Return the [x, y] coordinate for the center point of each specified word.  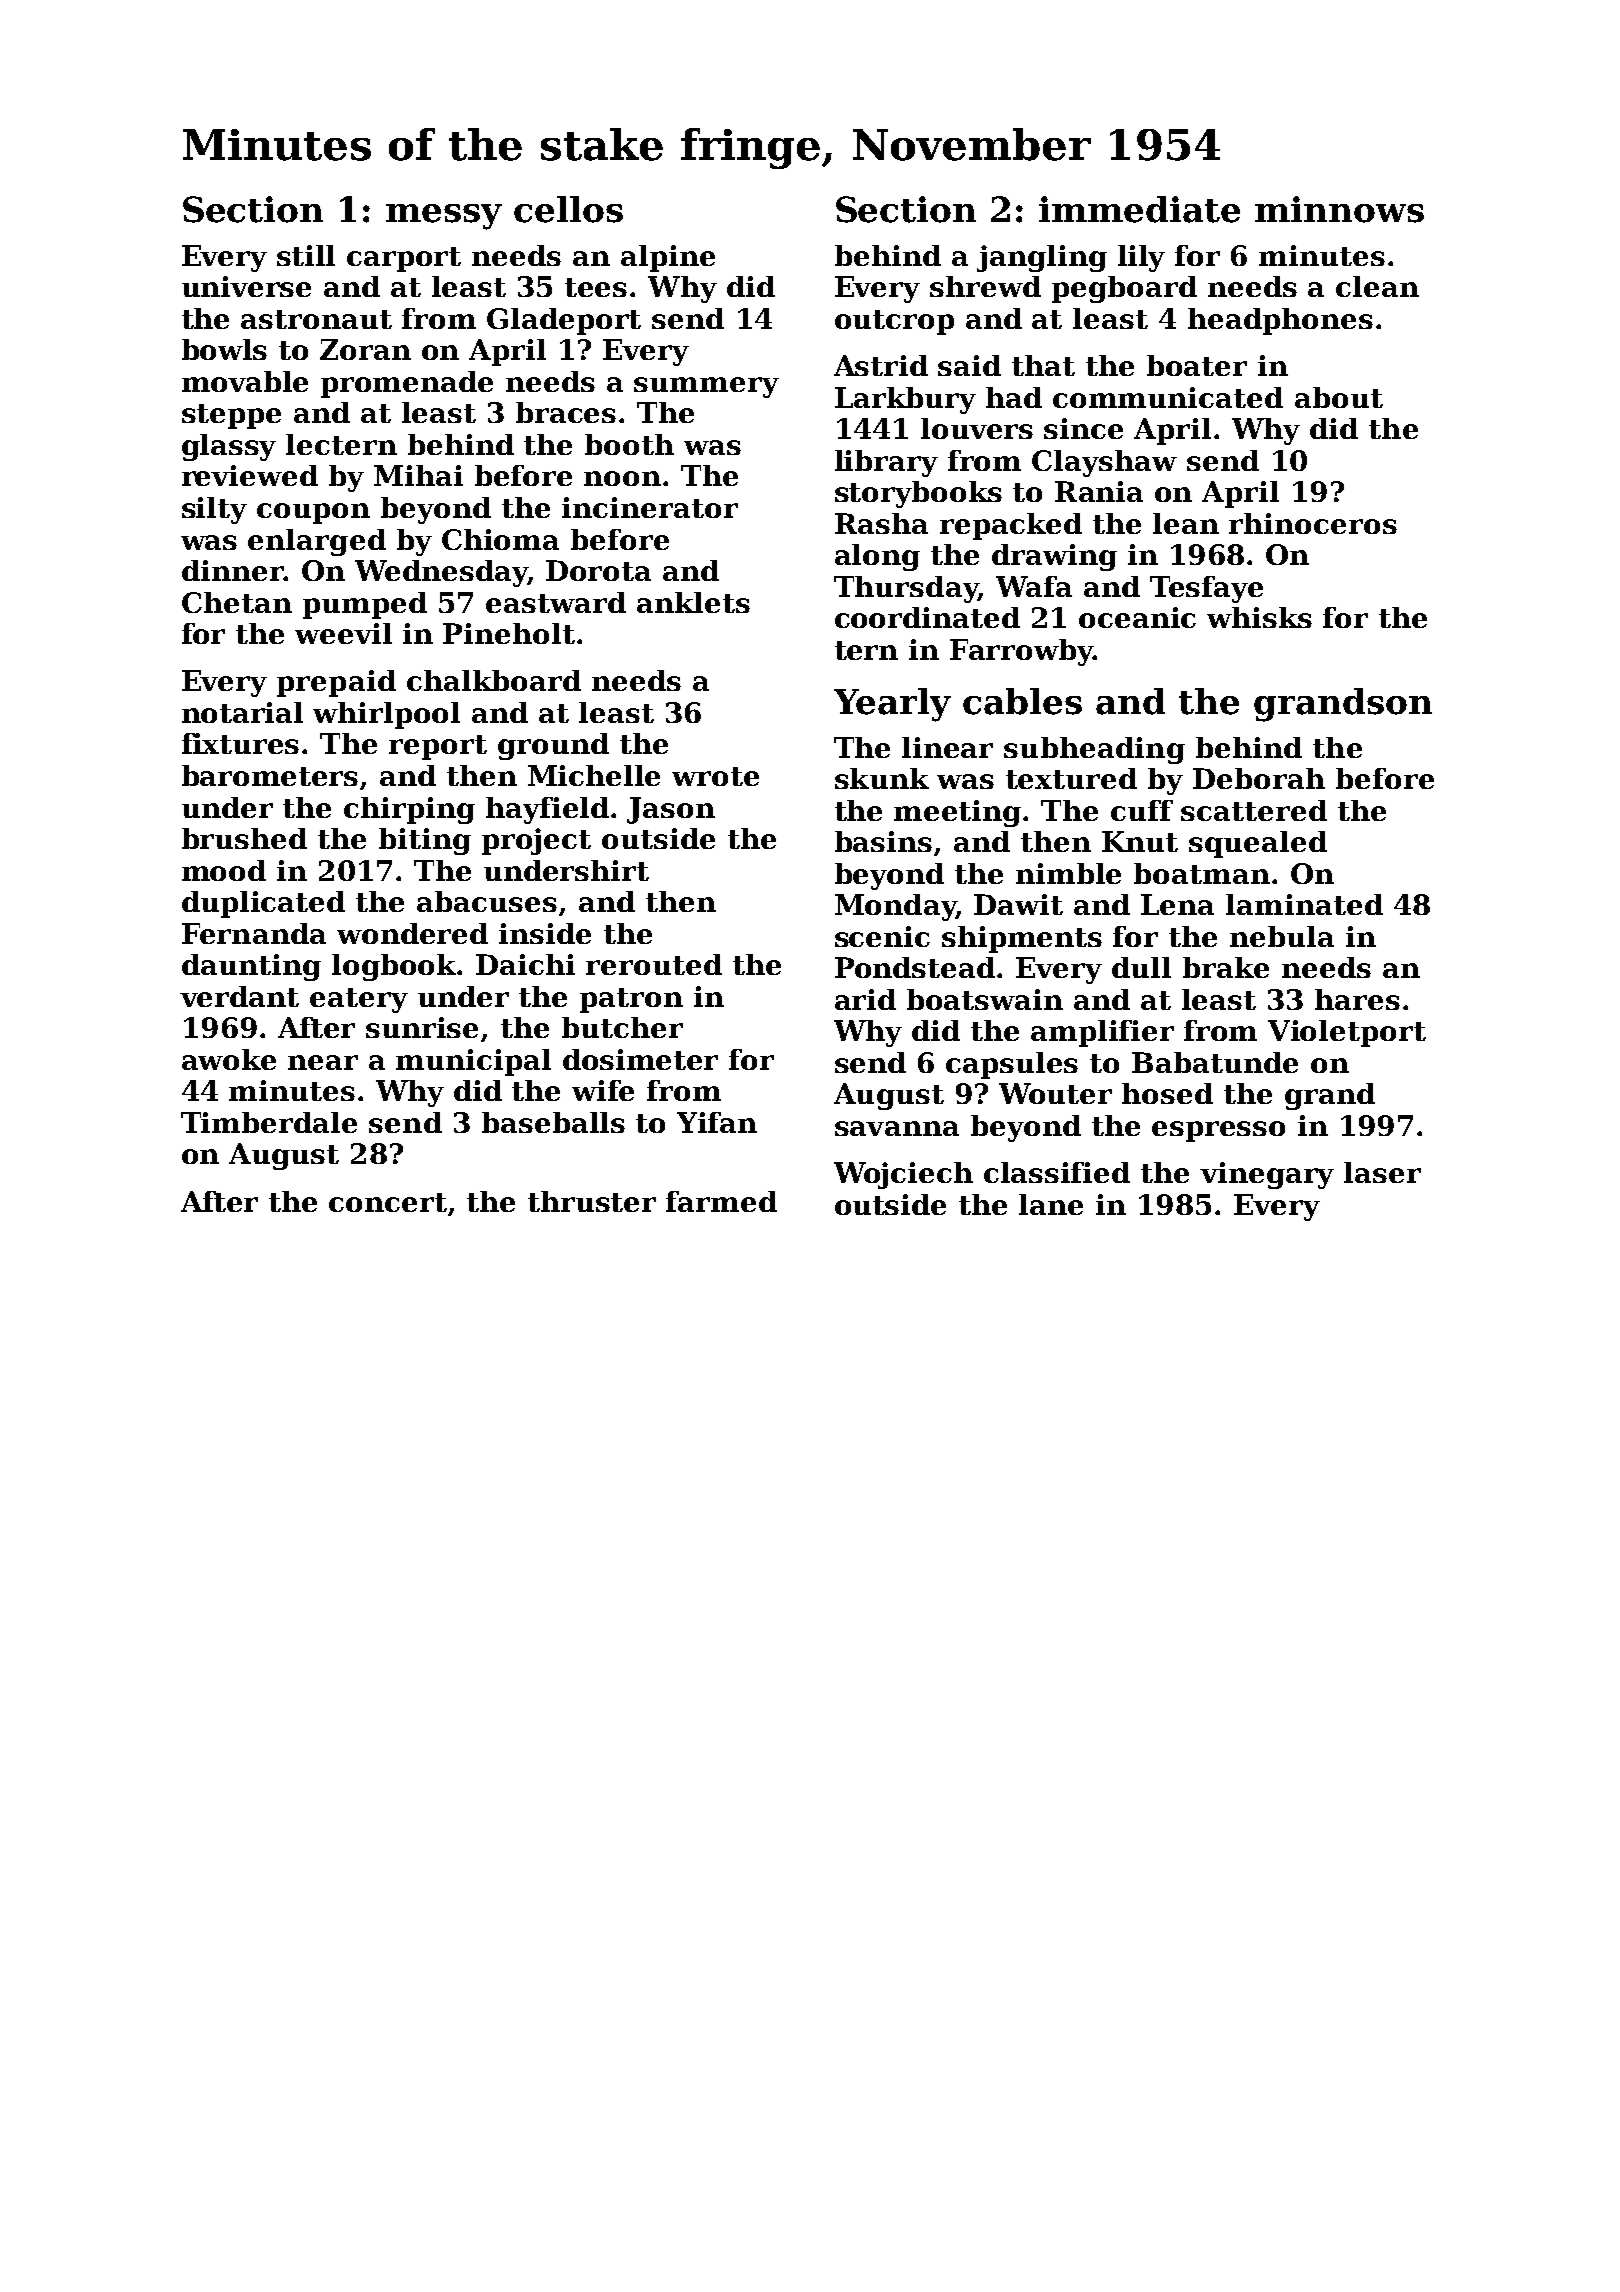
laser [1382, 1172]
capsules [1012, 1065]
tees [596, 287]
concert [388, 1202]
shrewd [985, 286]
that [1043, 365]
